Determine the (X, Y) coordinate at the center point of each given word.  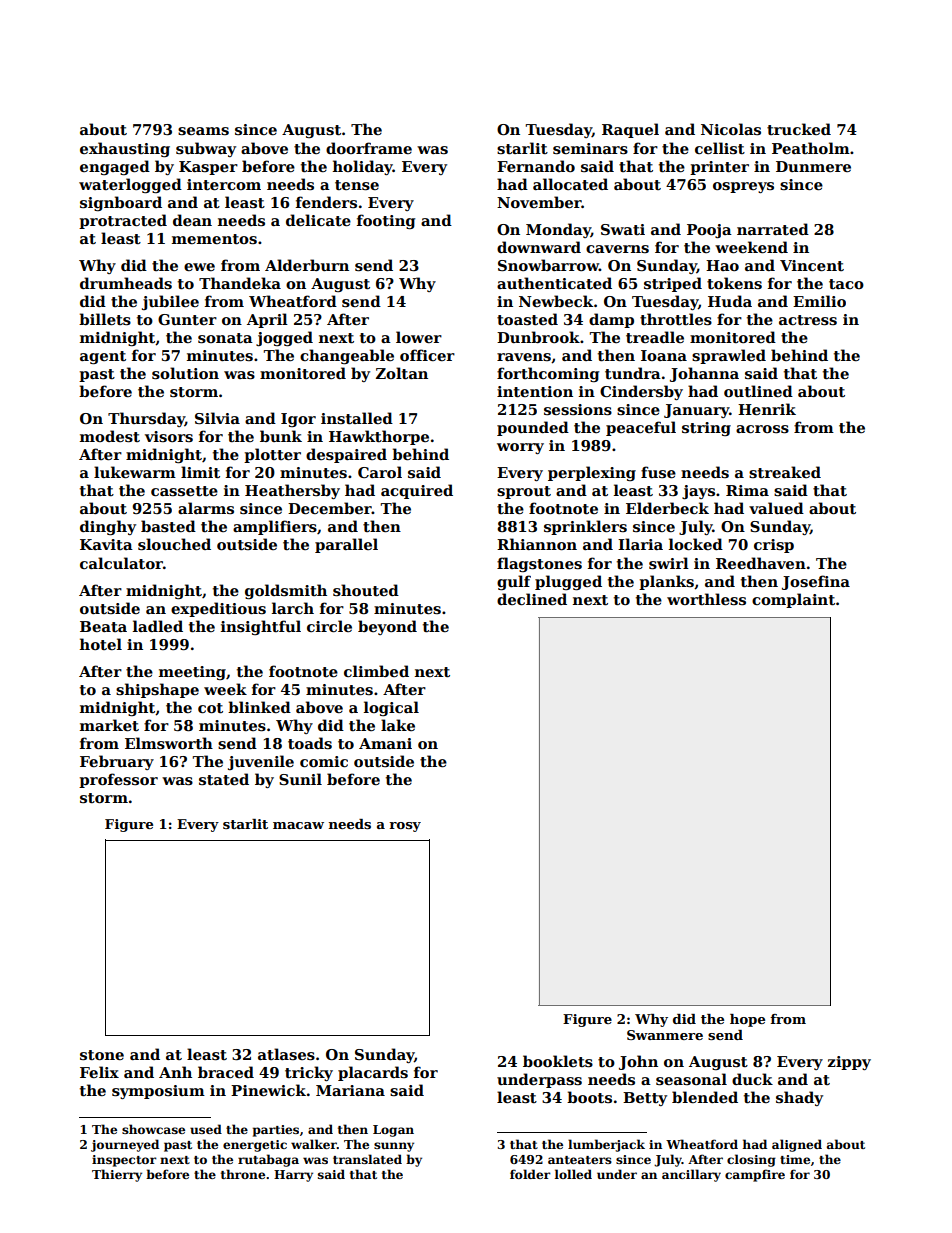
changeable (347, 356)
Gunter (187, 319)
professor (118, 780)
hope (747, 1020)
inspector (124, 1161)
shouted (366, 590)
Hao (722, 265)
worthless (706, 599)
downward (539, 247)
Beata (103, 626)
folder (530, 1174)
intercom (224, 184)
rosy (405, 827)
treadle (655, 337)
